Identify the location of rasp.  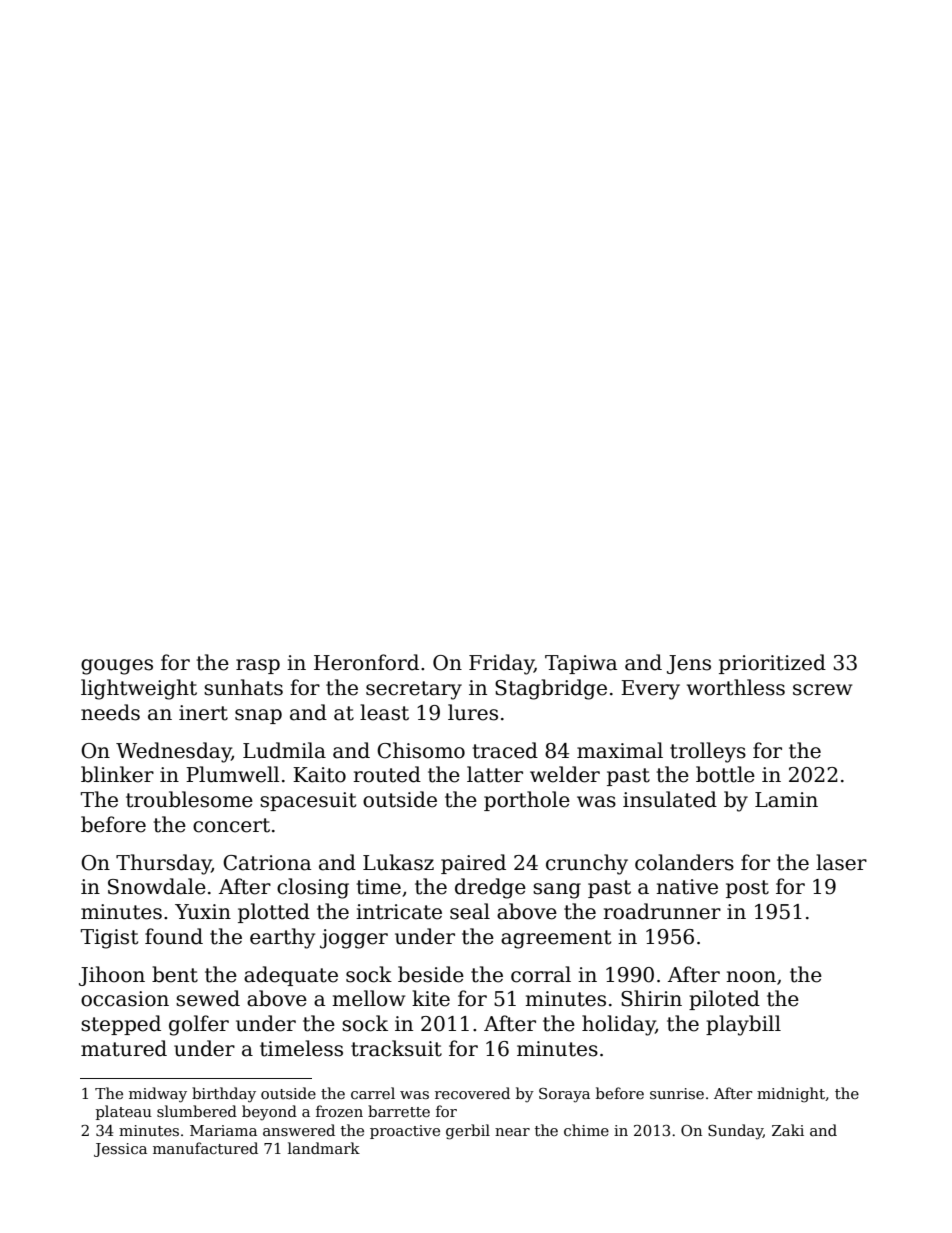
(258, 666).
